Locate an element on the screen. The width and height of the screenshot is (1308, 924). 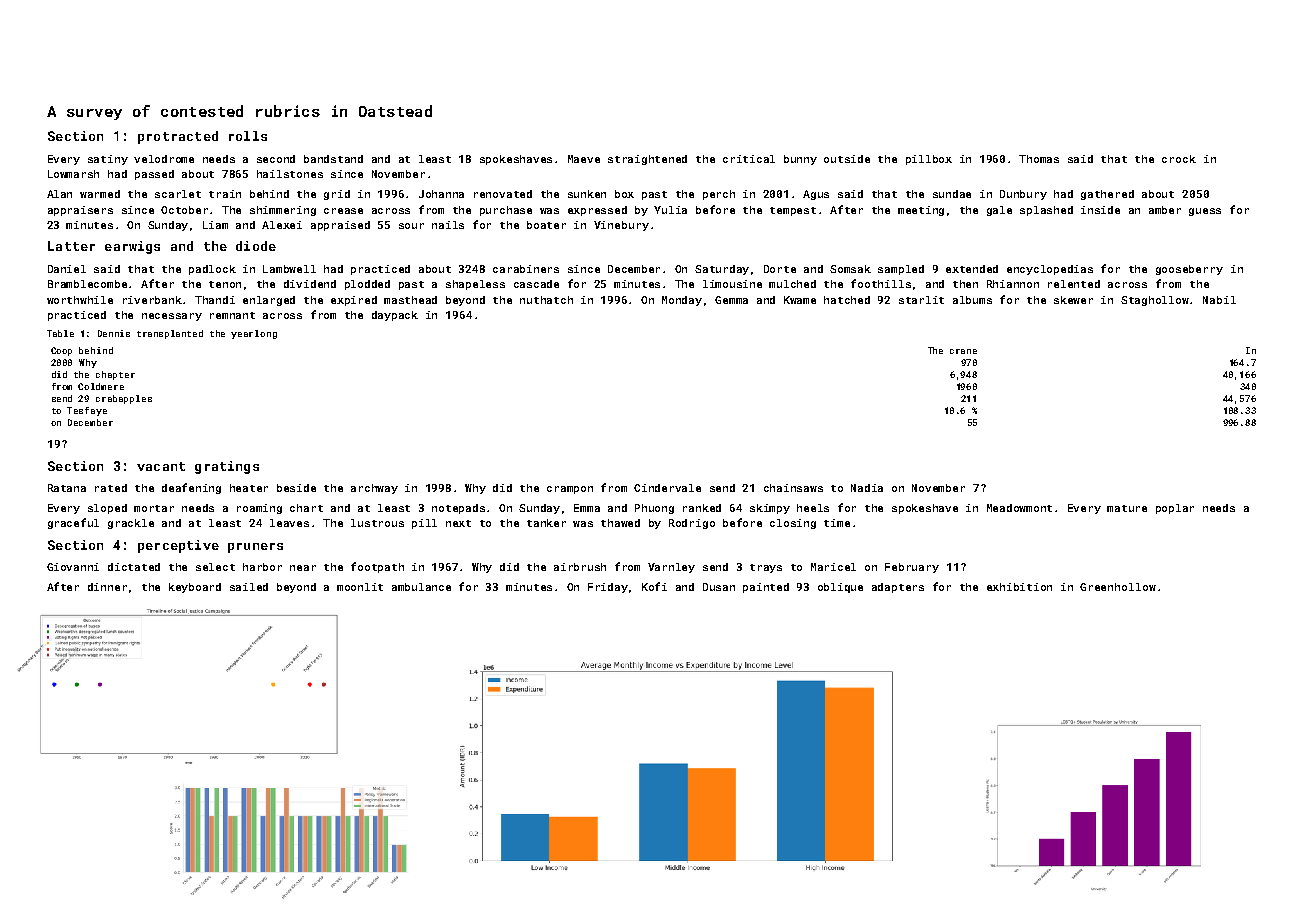
poplar is located at coordinates (1175, 509).
